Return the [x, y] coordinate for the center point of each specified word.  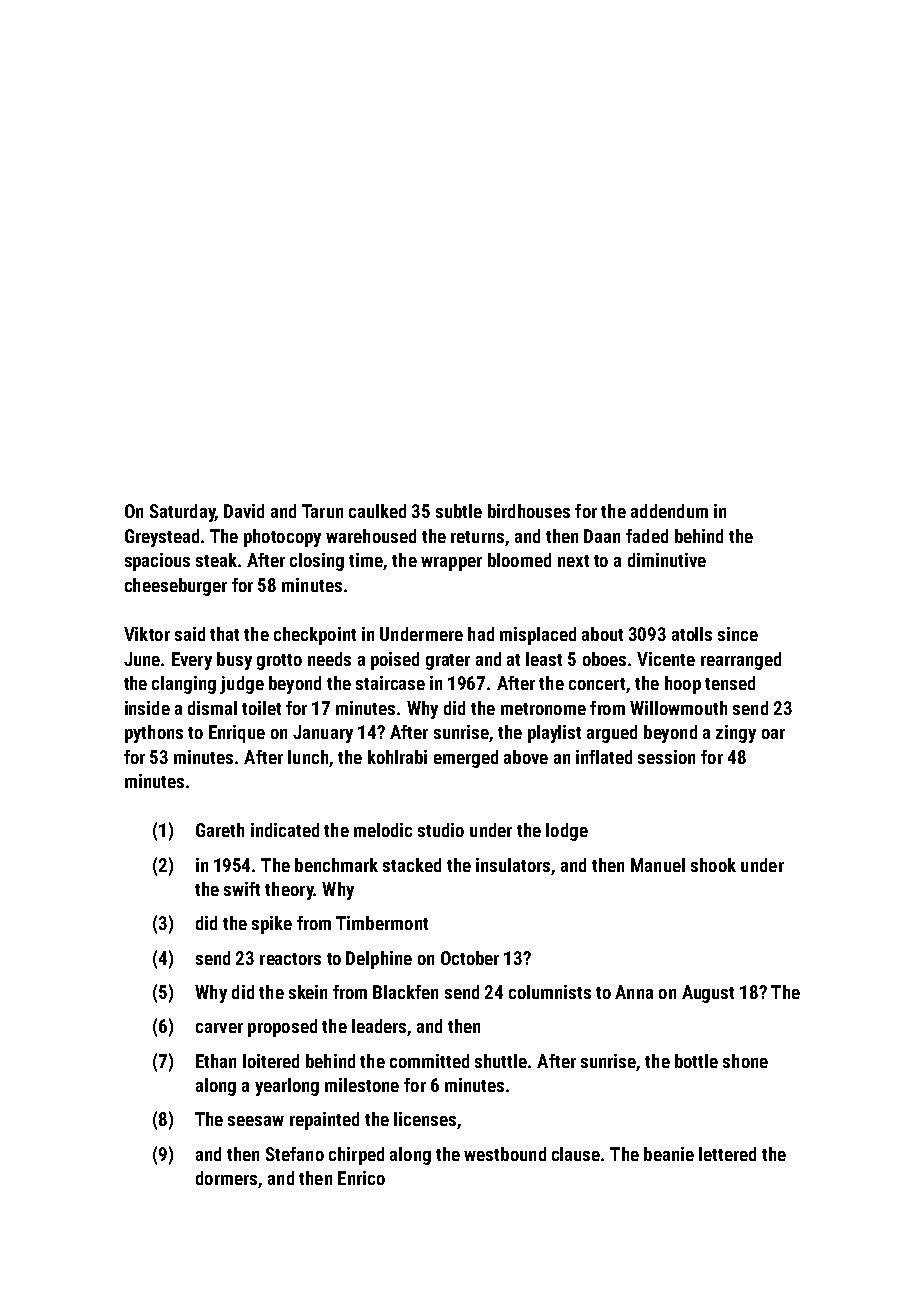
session [666, 757]
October [470, 958]
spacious [157, 562]
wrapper [451, 564]
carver [219, 1028]
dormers [226, 1178]
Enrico [361, 1178]
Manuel [658, 865]
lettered [727, 1154]
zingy [736, 734]
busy [234, 661]
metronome [543, 709]
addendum [669, 511]
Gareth [220, 830]
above [526, 757]
